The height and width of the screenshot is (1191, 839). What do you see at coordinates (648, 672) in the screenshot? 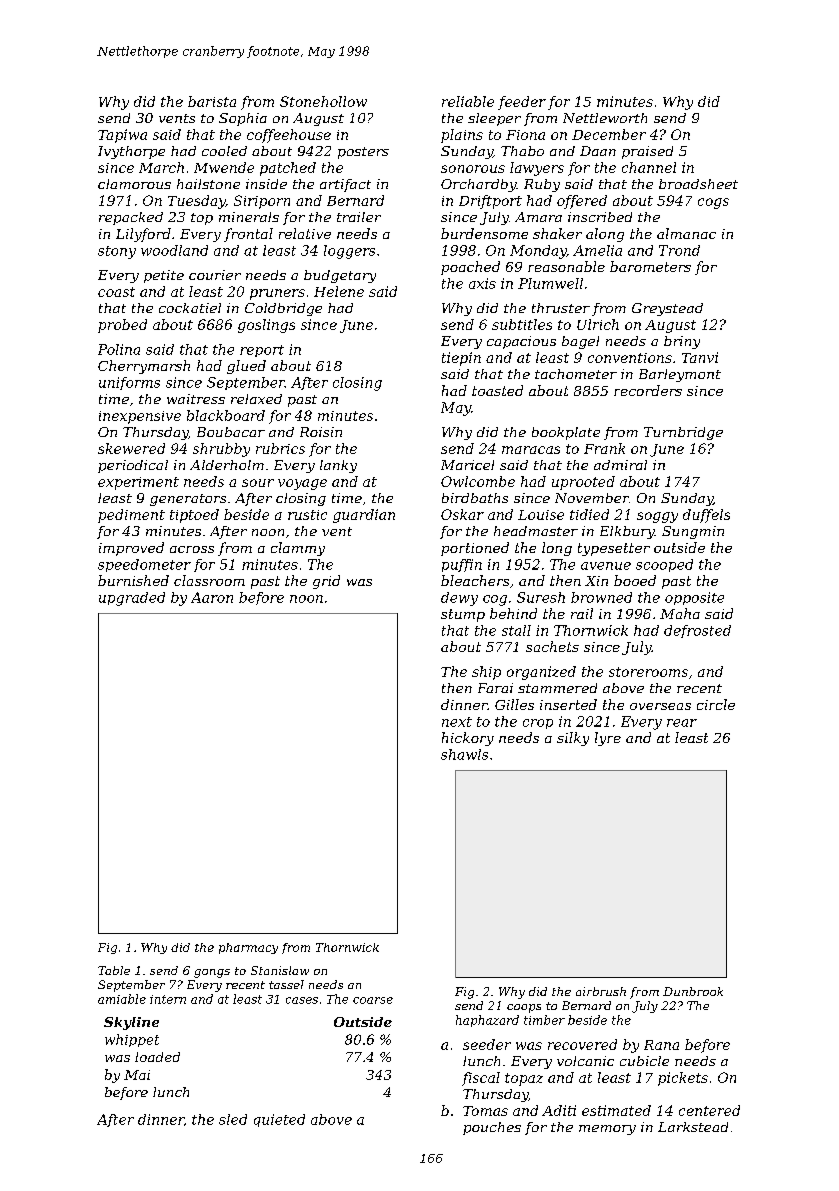
I see `storerooms` at bounding box center [648, 672].
